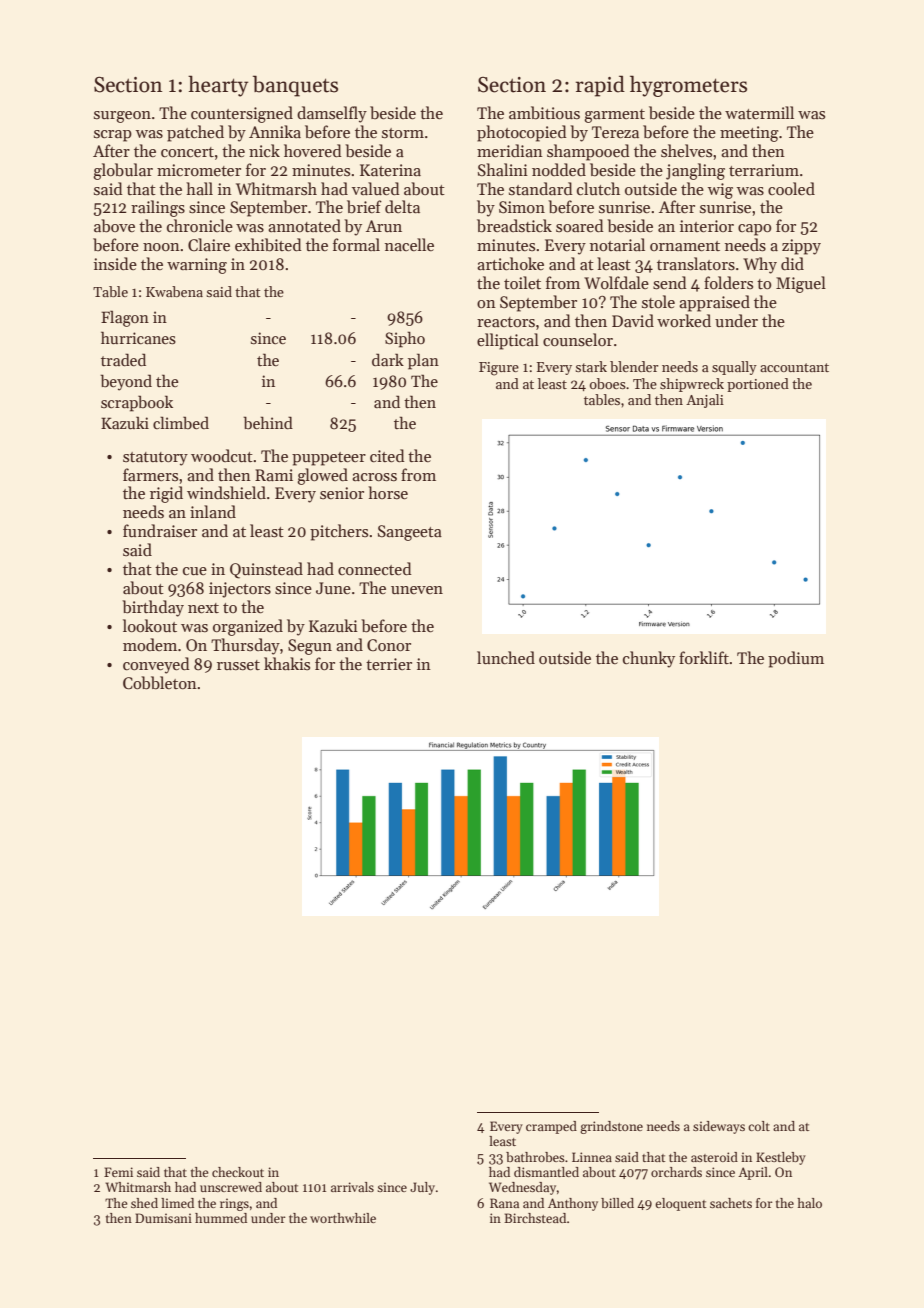  Describe the element at coordinates (535, 1218) in the screenshot. I see `Birchstead` at that location.
